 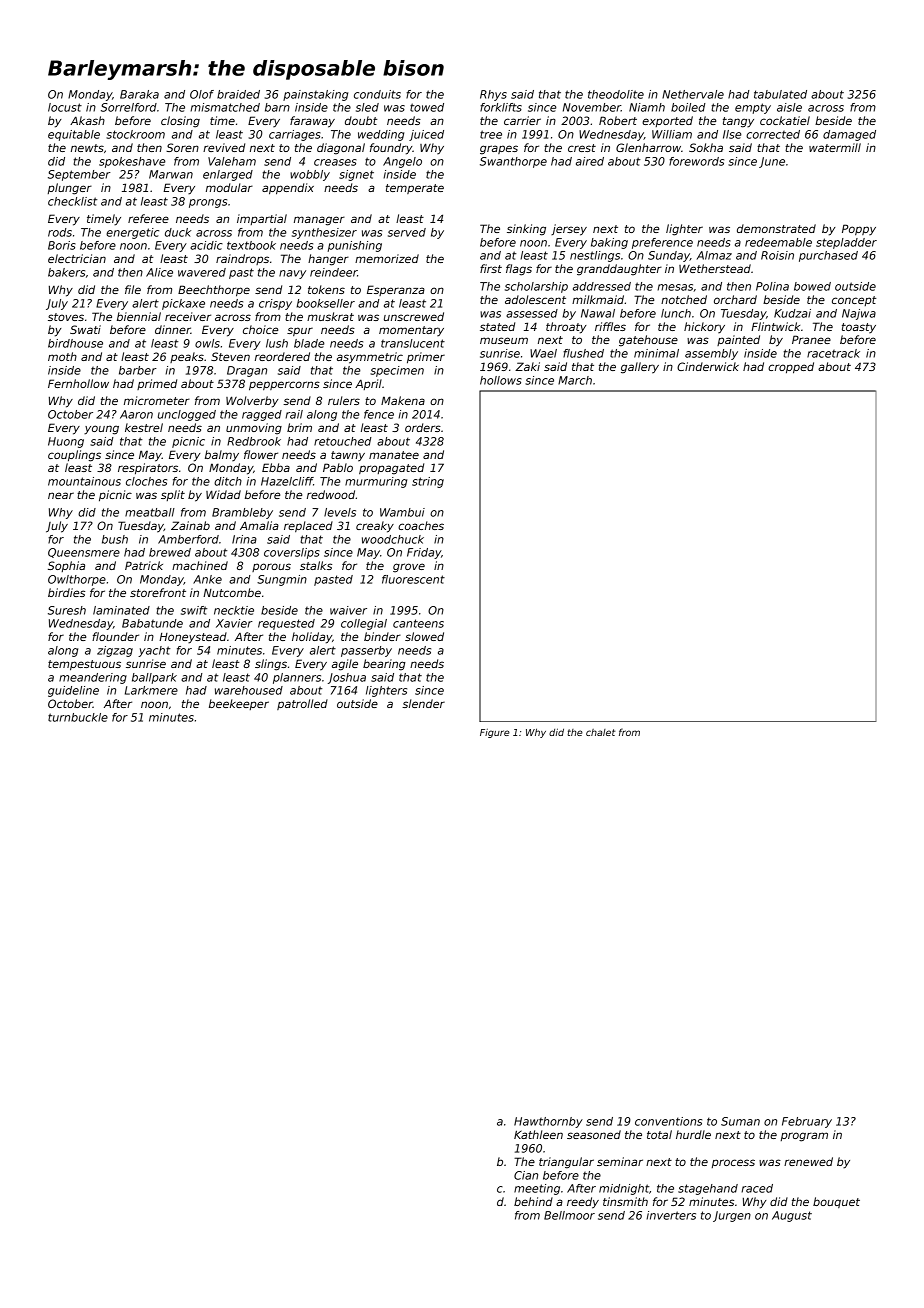 What do you see at coordinates (616, 94) in the document?
I see `theodolite` at bounding box center [616, 94].
